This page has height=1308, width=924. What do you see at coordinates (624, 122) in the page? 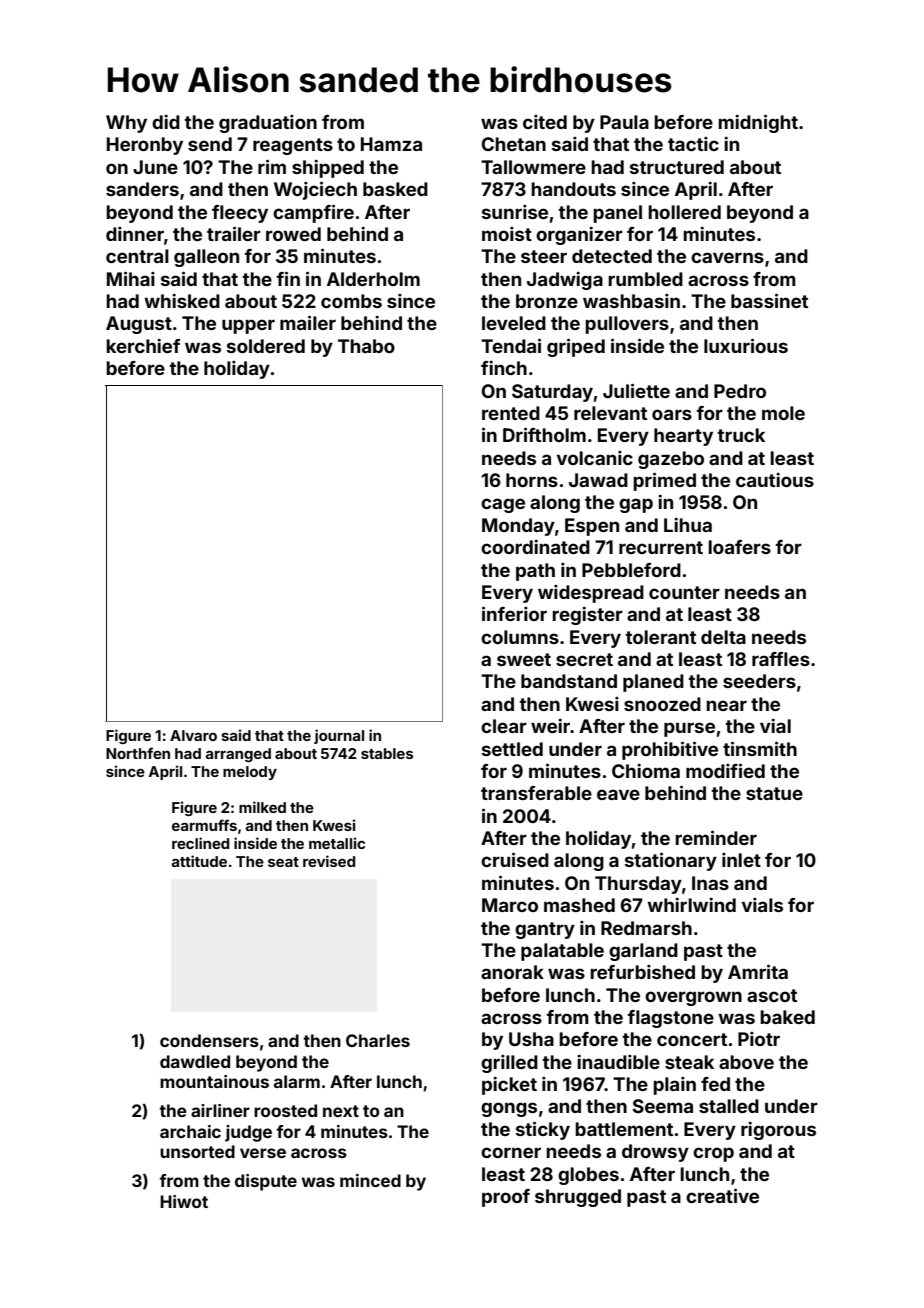
I see `Paula` at bounding box center [624, 122].
